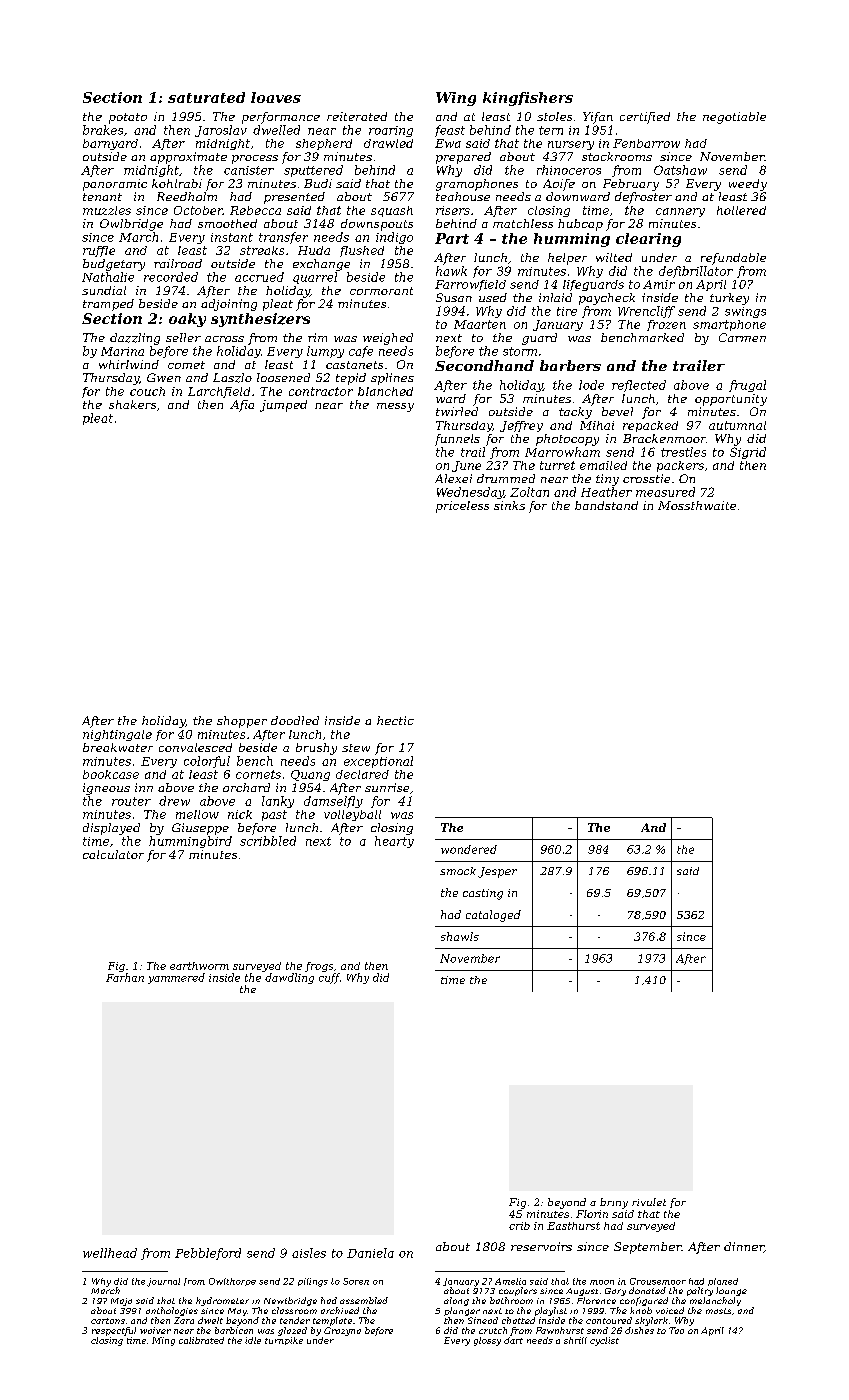 This screenshot has width=849, height=1400. Describe the element at coordinates (110, 1253) in the screenshot. I see `wellhead` at that location.
